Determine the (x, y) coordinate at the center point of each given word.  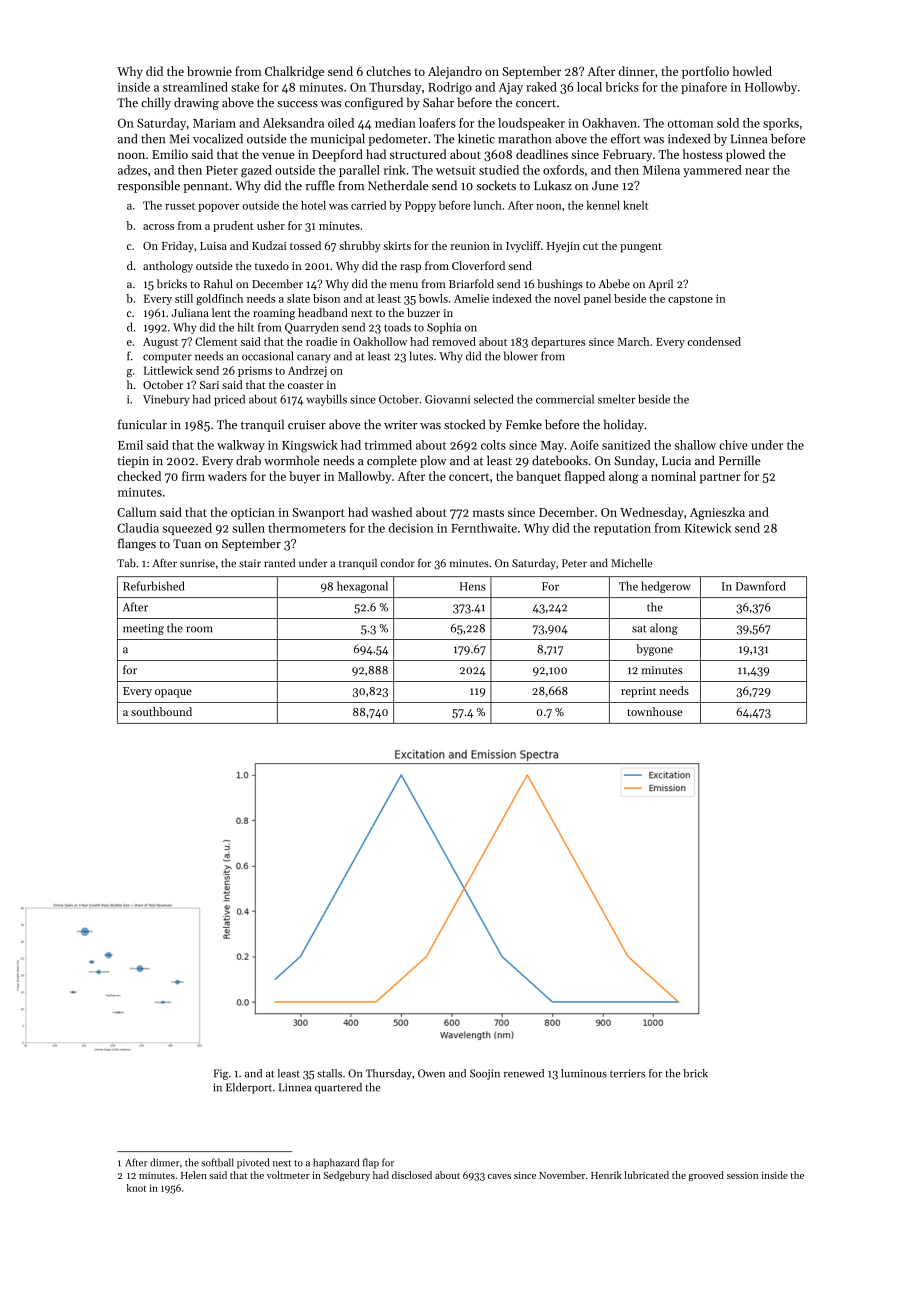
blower (520, 356)
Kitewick (708, 528)
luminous (584, 1073)
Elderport (249, 1088)
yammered (712, 171)
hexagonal (362, 587)
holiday (624, 425)
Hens (473, 586)
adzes (132, 170)
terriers (627, 1073)
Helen (194, 1175)
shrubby (360, 247)
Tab (126, 562)
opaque (173, 693)
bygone (654, 650)
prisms (255, 371)
